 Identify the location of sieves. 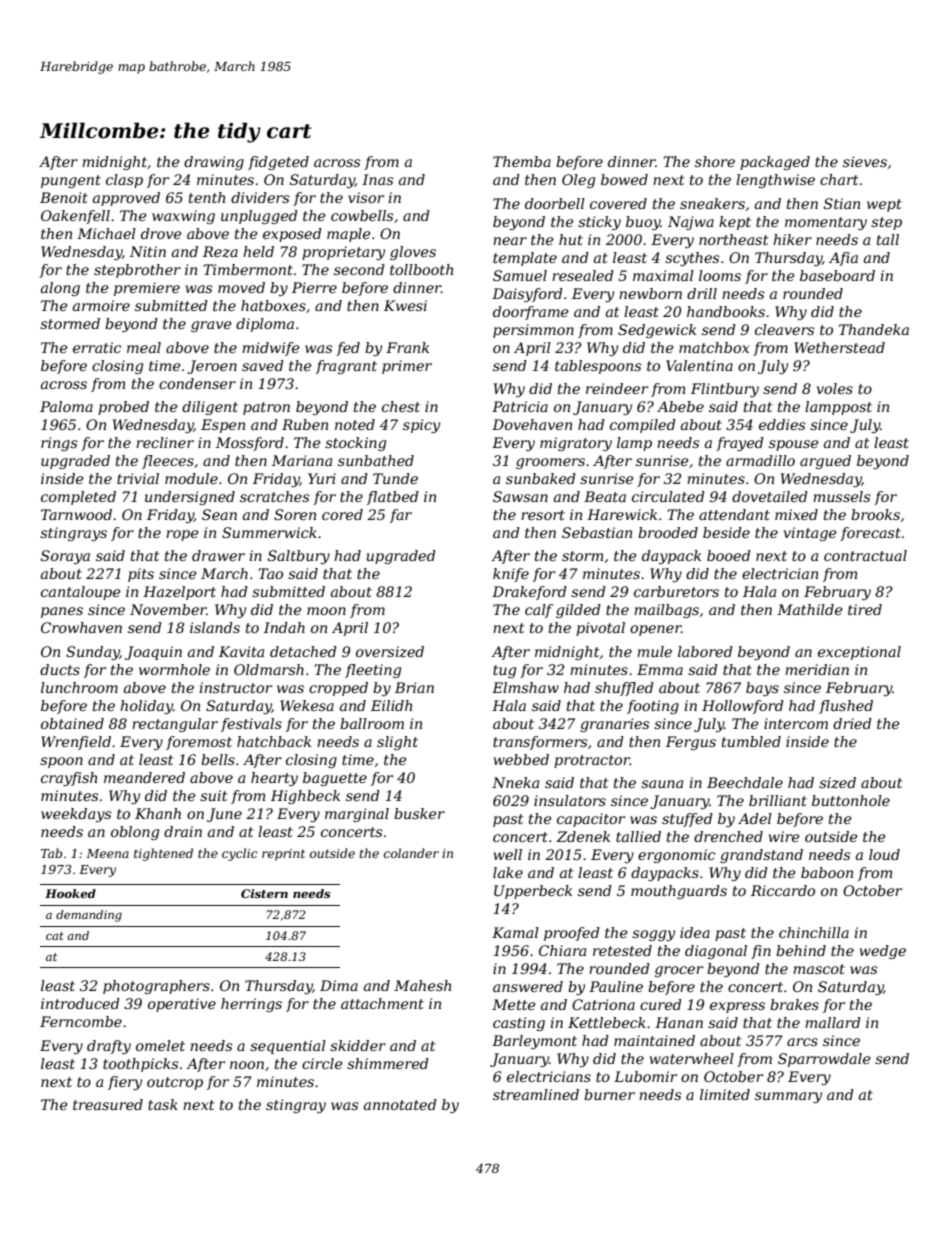
(865, 161).
